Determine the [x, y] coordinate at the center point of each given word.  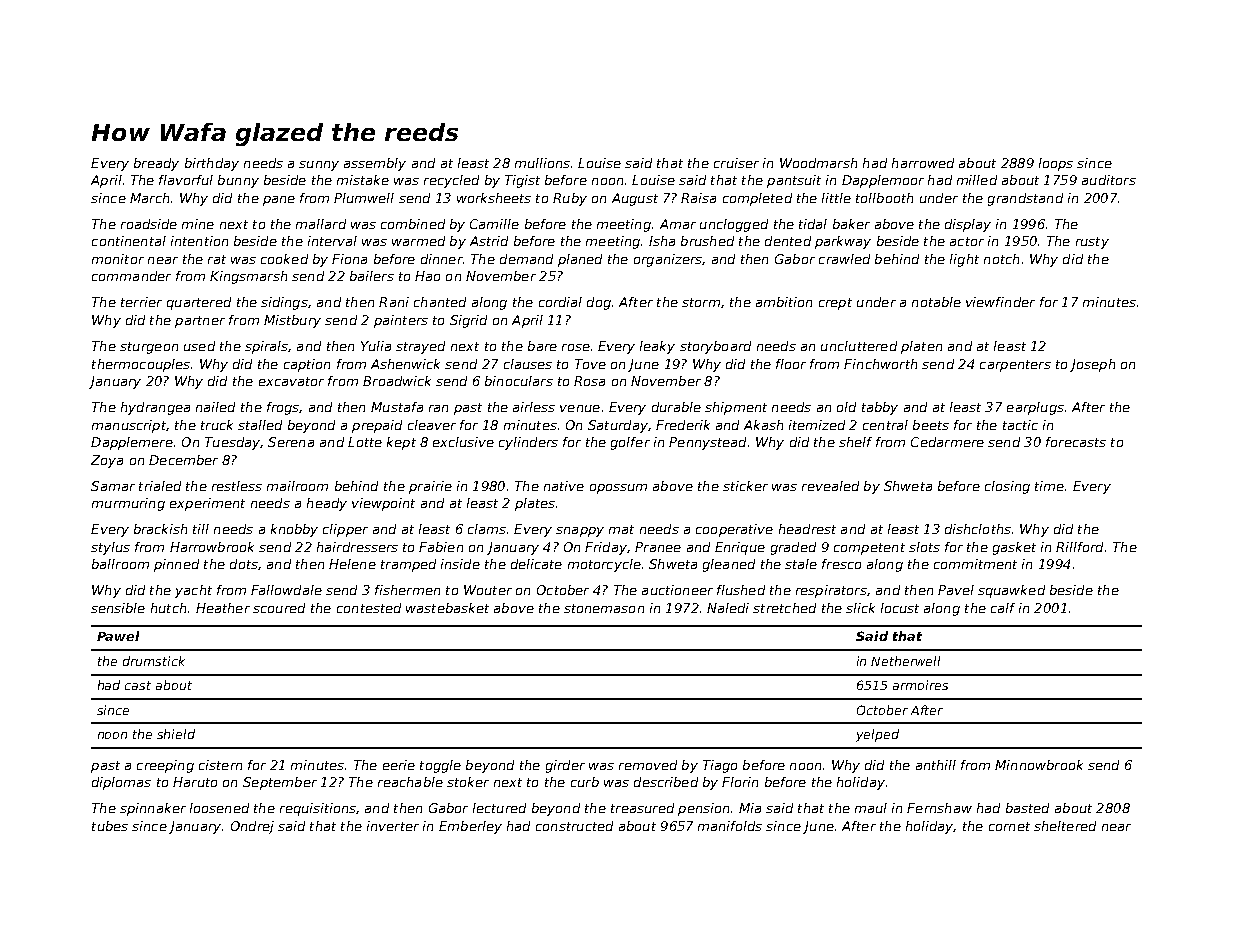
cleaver [432, 425]
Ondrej [252, 827]
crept [835, 304]
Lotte [365, 442]
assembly [375, 164]
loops [1056, 164]
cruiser [736, 163]
